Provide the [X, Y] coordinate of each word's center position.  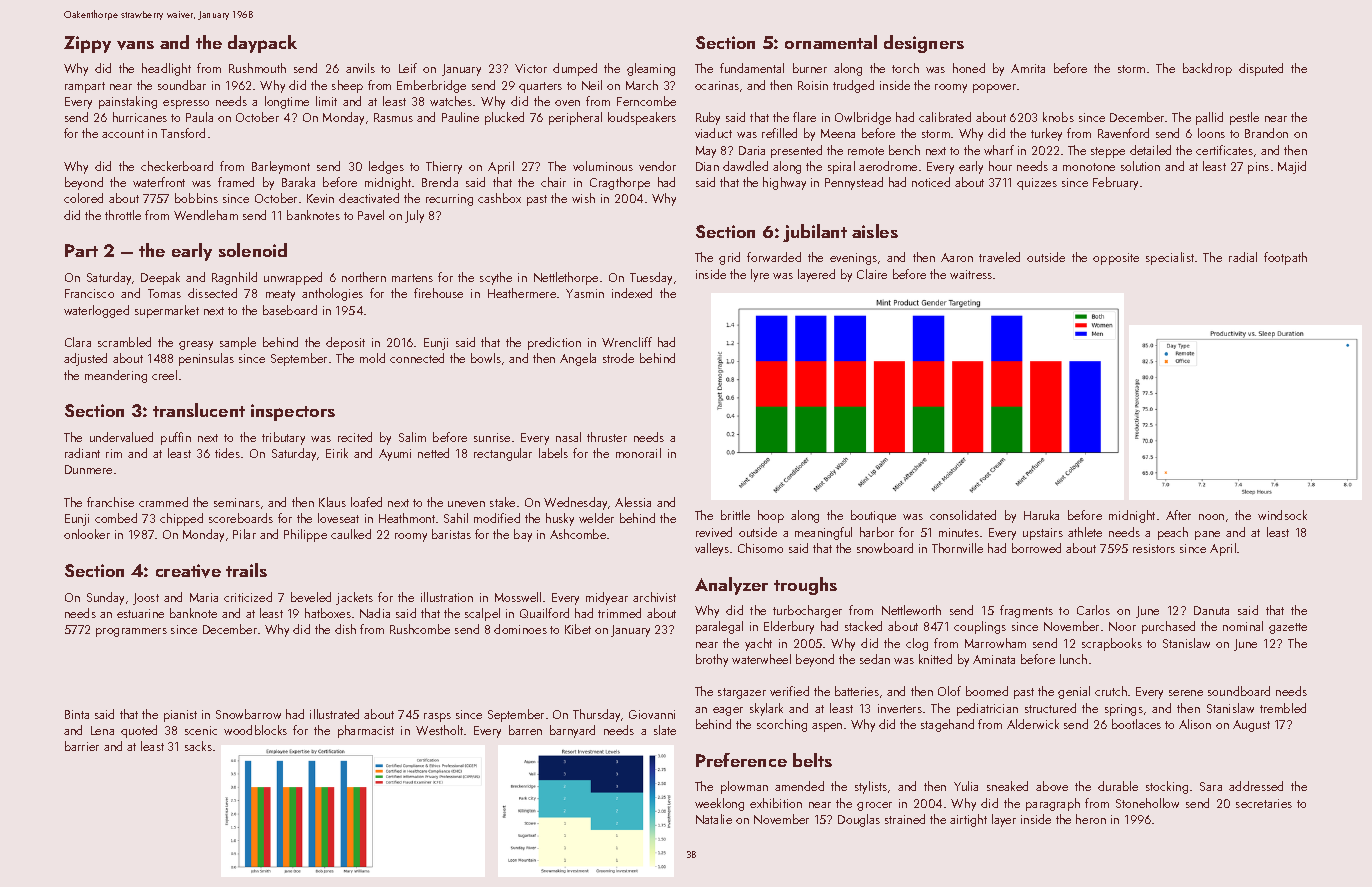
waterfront [159, 182]
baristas [451, 534]
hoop [771, 516]
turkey [1046, 134]
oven [567, 103]
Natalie [714, 819]
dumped [575, 69]
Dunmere [88, 469]
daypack [262, 44]
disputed [1261, 69]
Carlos [1093, 610]
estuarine [140, 613]
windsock [1282, 515]
